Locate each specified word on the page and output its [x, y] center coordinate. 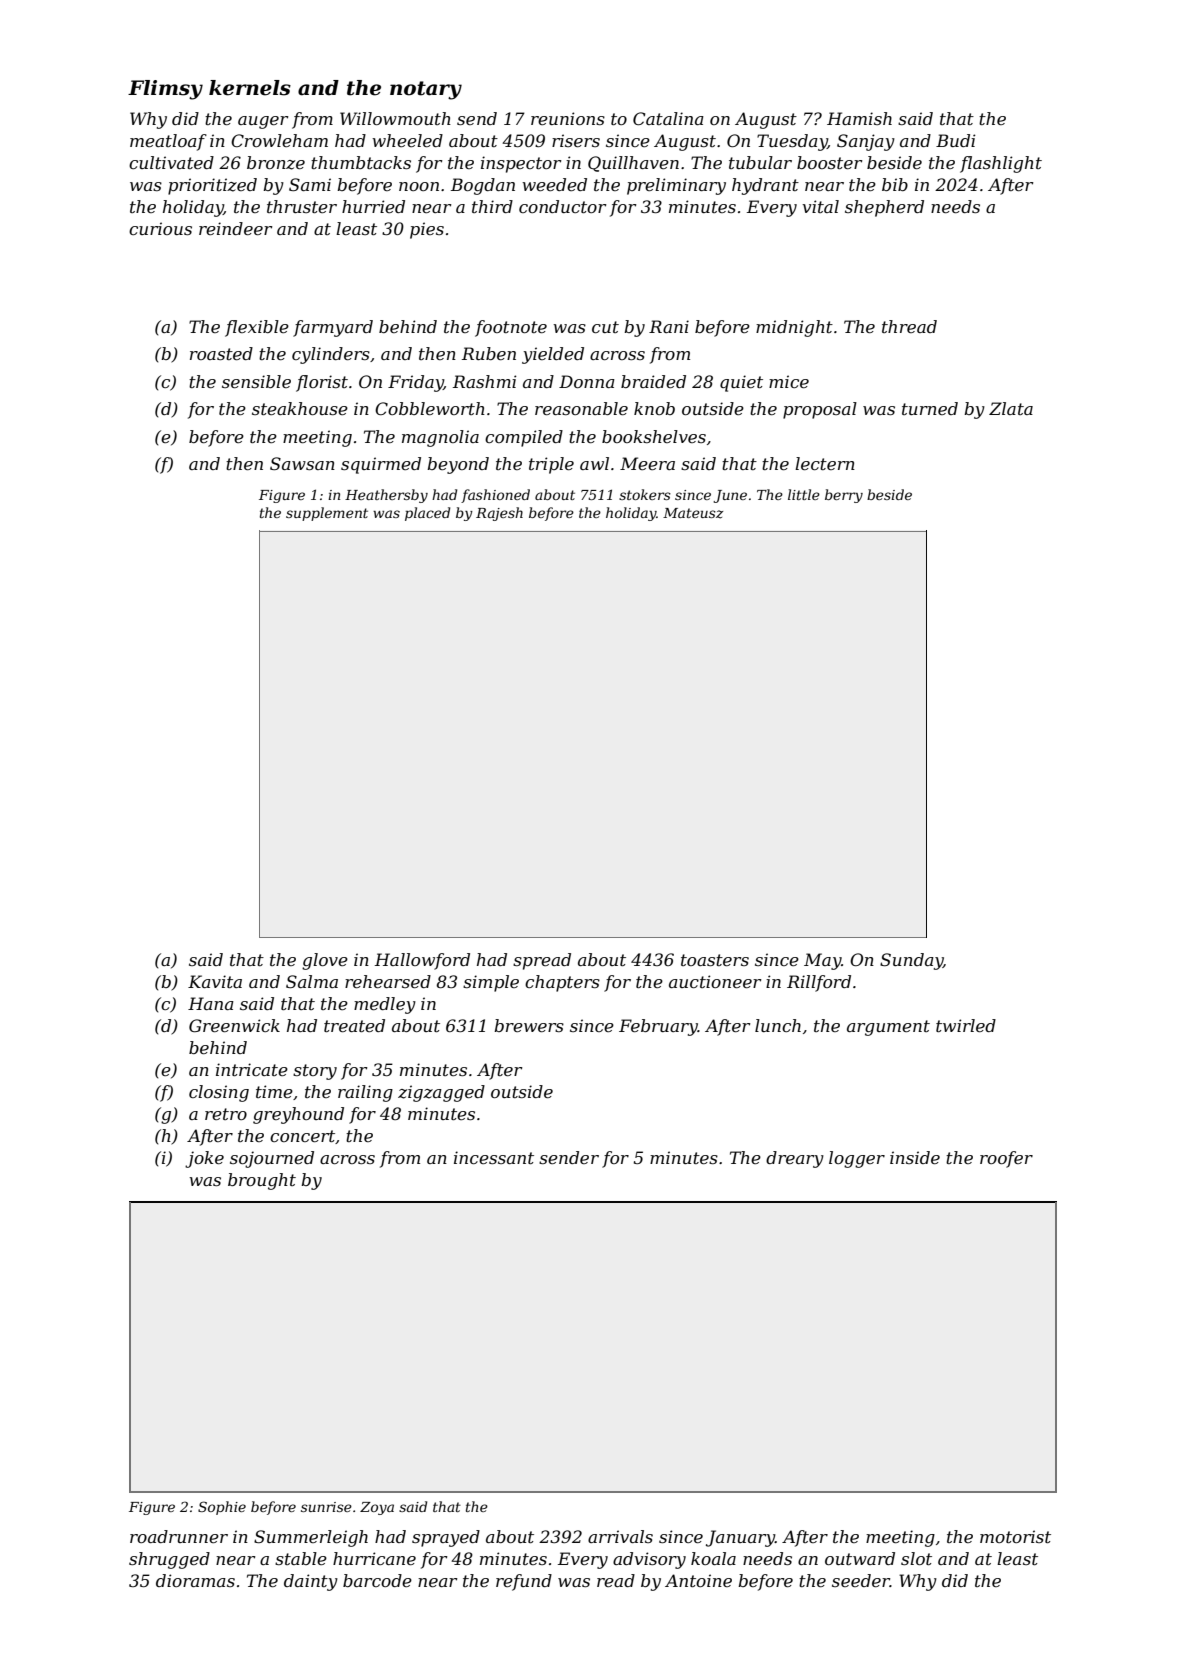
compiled [524, 438]
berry [844, 496]
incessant [494, 1157]
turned [930, 408]
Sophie [222, 1508]
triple [551, 465]
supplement [327, 514]
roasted [221, 353]
